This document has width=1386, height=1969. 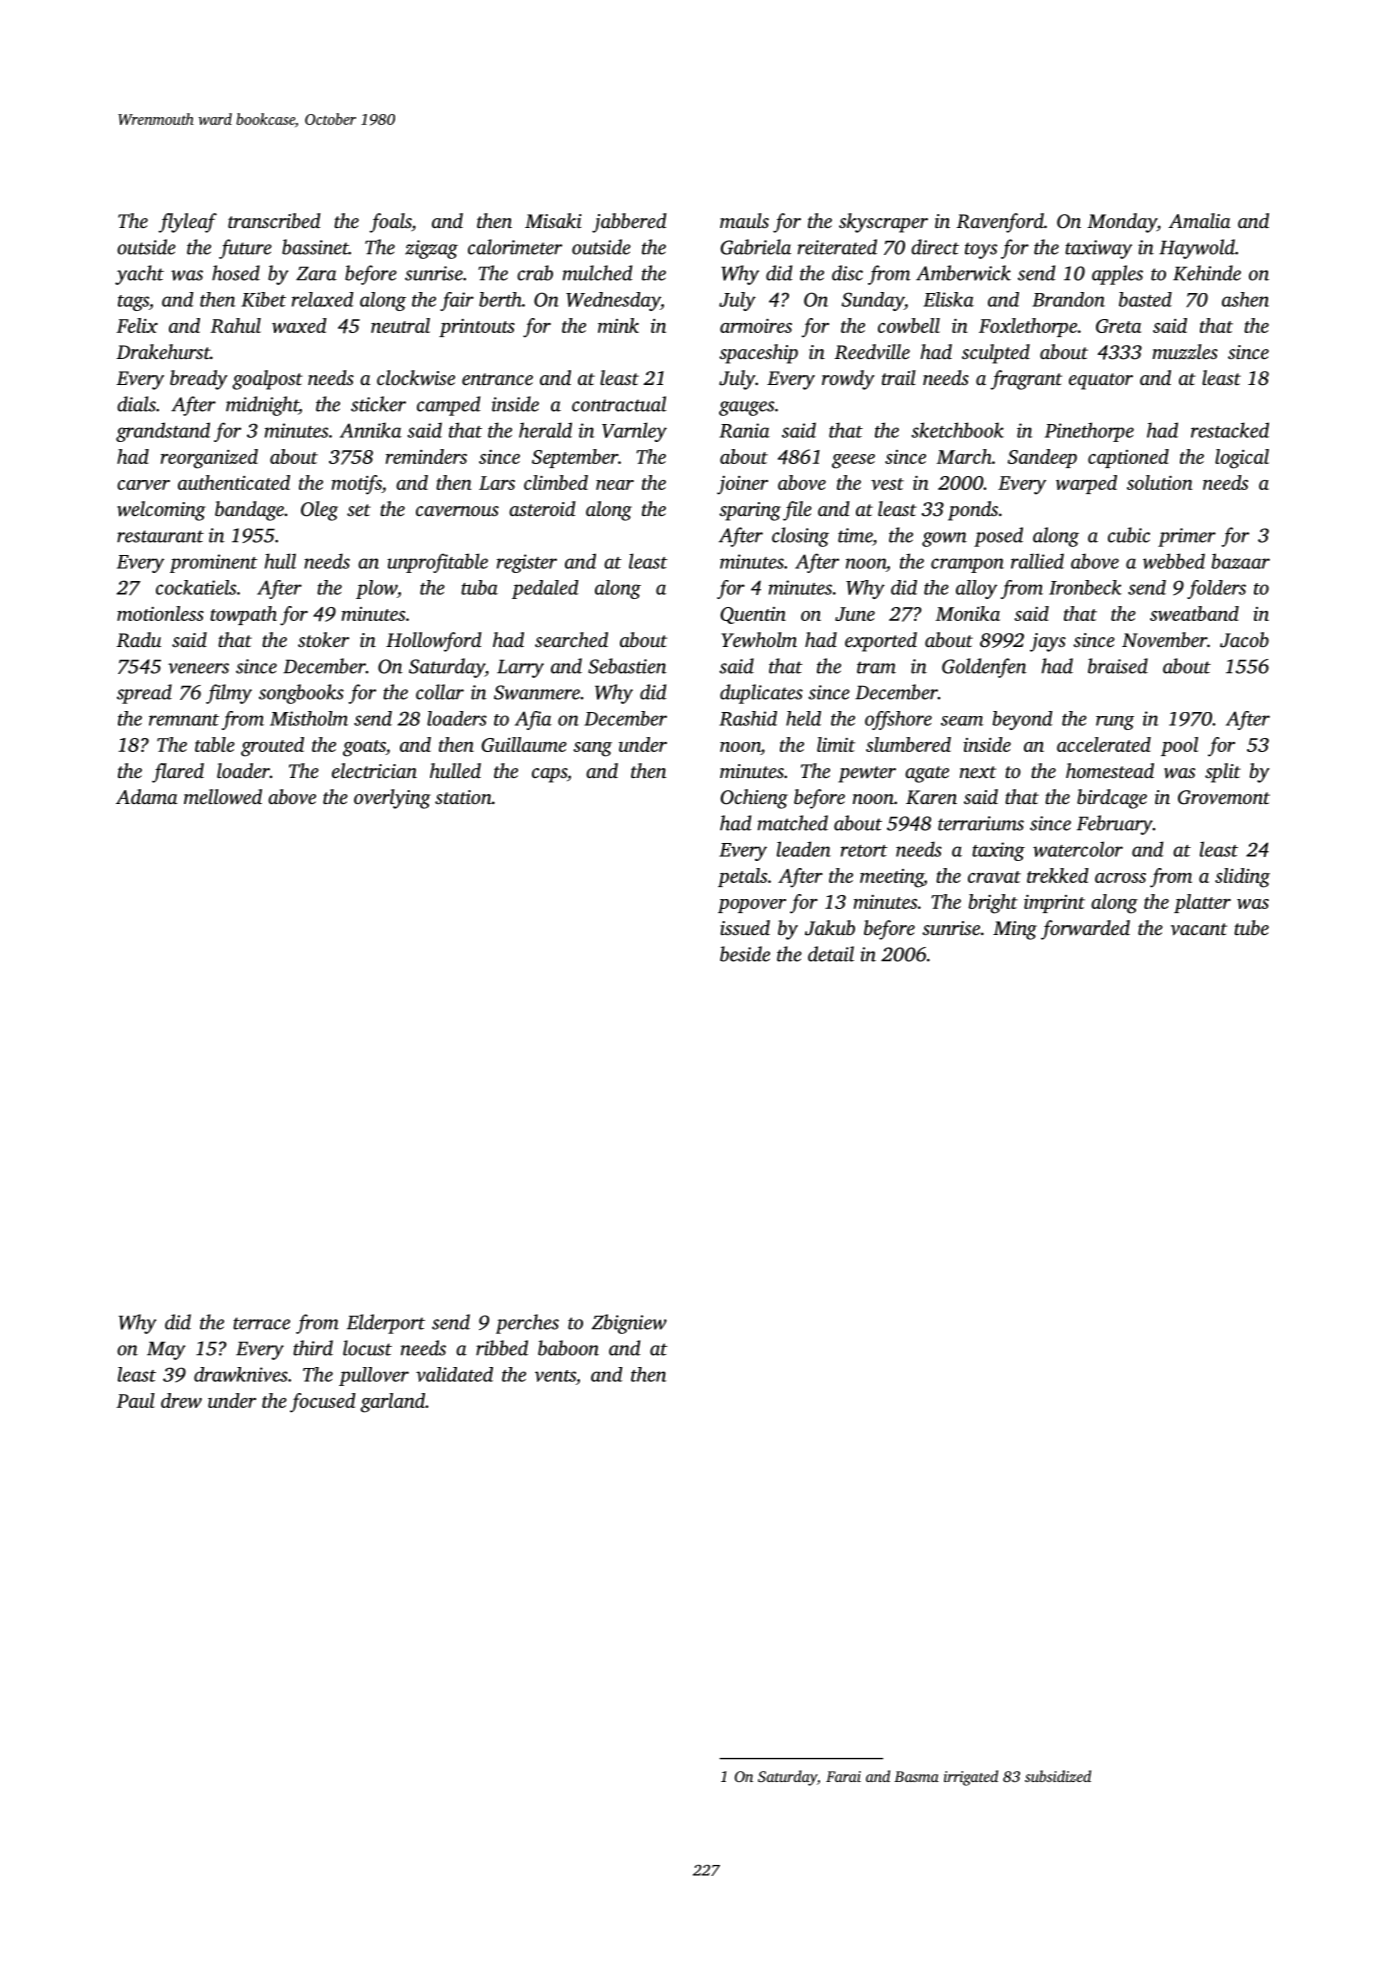 What do you see at coordinates (568, 1348) in the document?
I see `baboon` at bounding box center [568, 1348].
